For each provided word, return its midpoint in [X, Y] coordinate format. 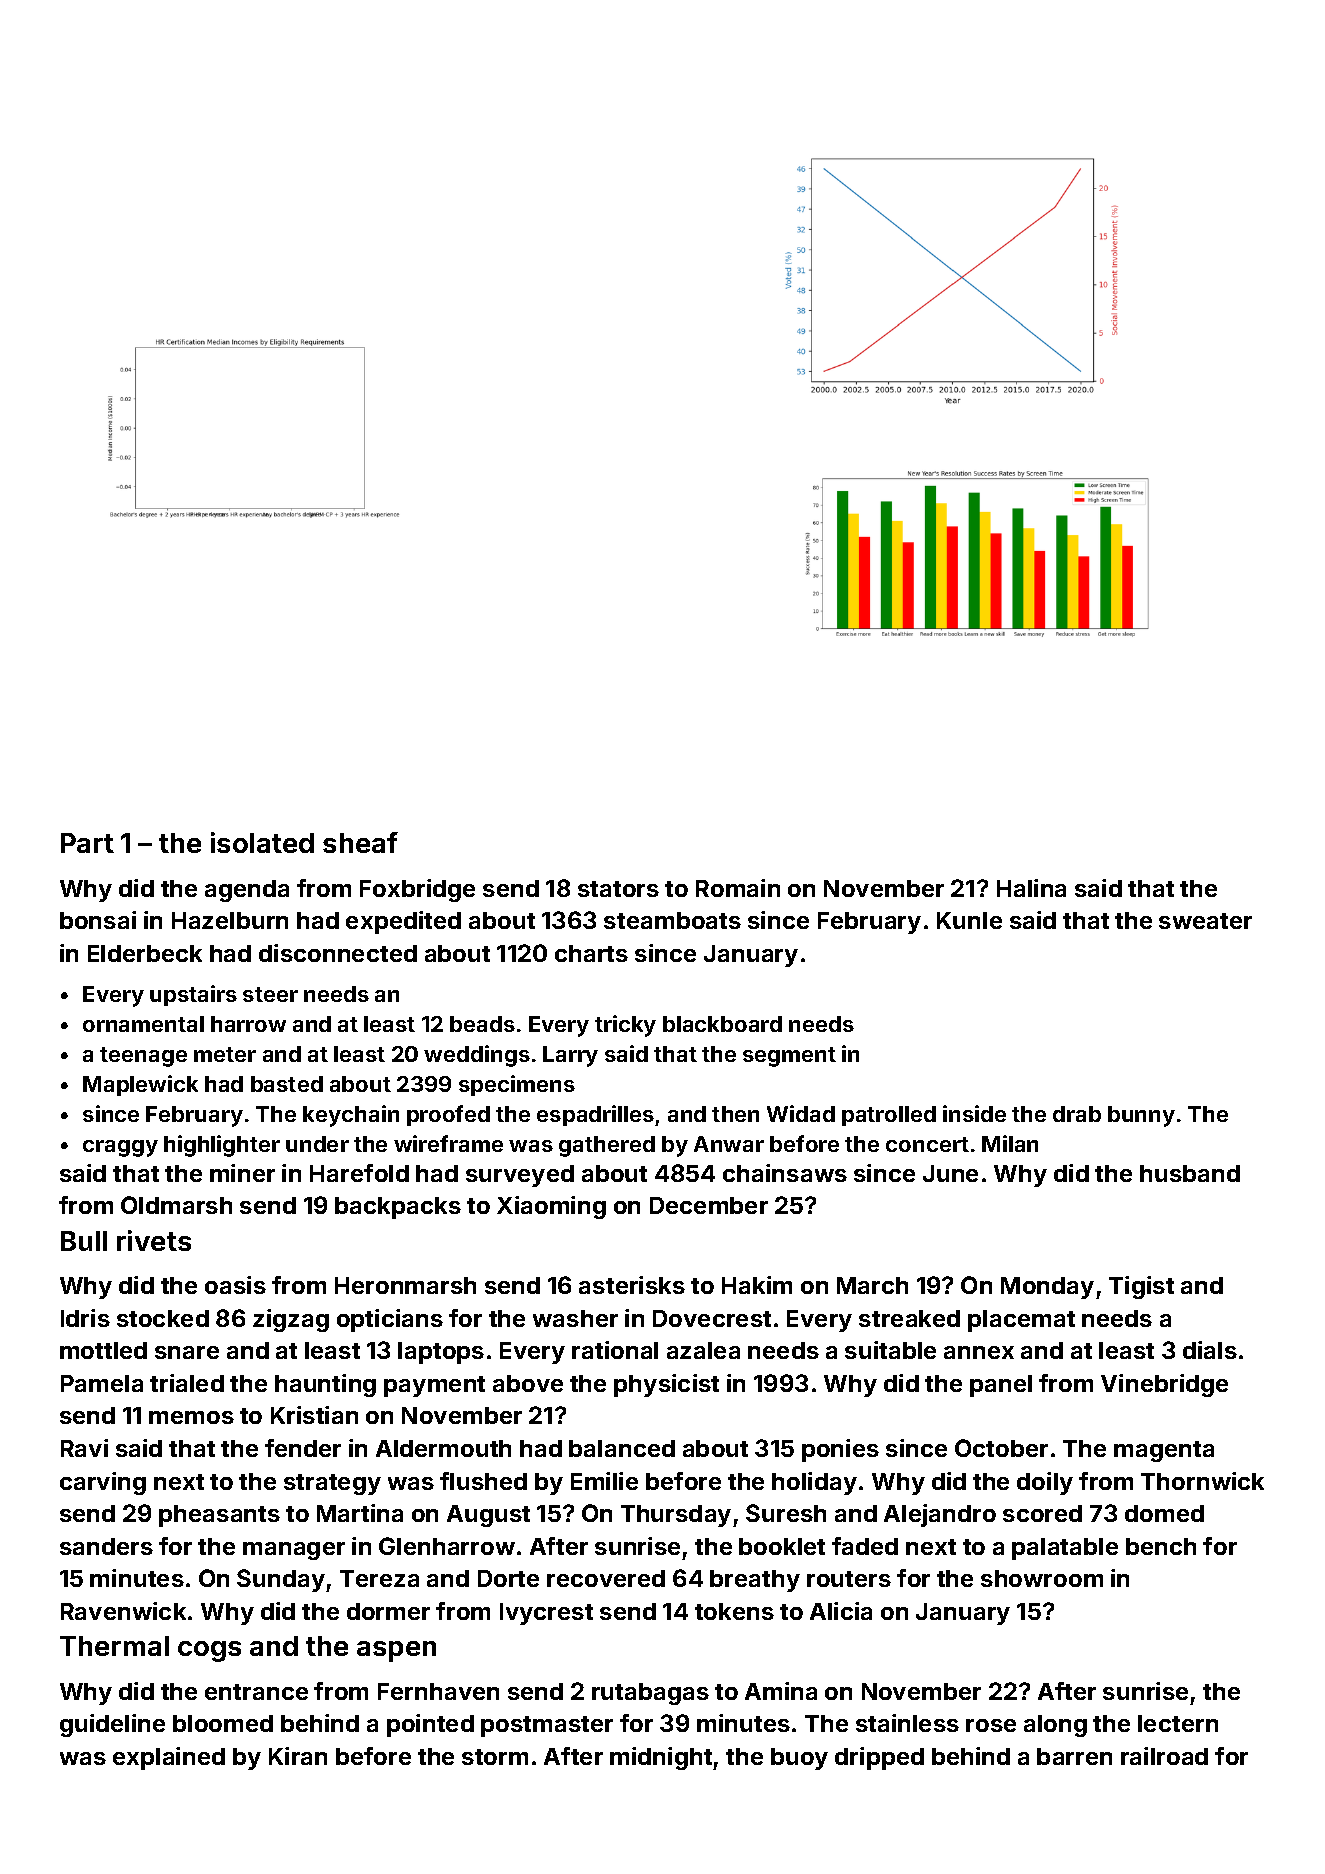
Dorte [508, 1578]
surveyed [520, 1176]
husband [1190, 1173]
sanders [106, 1546]
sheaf [360, 842]
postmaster [547, 1726]
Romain [738, 888]
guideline [112, 1725]
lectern [1178, 1723]
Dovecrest [712, 1318]
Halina [1031, 888]
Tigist [1141, 1287]
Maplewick [140, 1085]
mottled [103, 1350]
